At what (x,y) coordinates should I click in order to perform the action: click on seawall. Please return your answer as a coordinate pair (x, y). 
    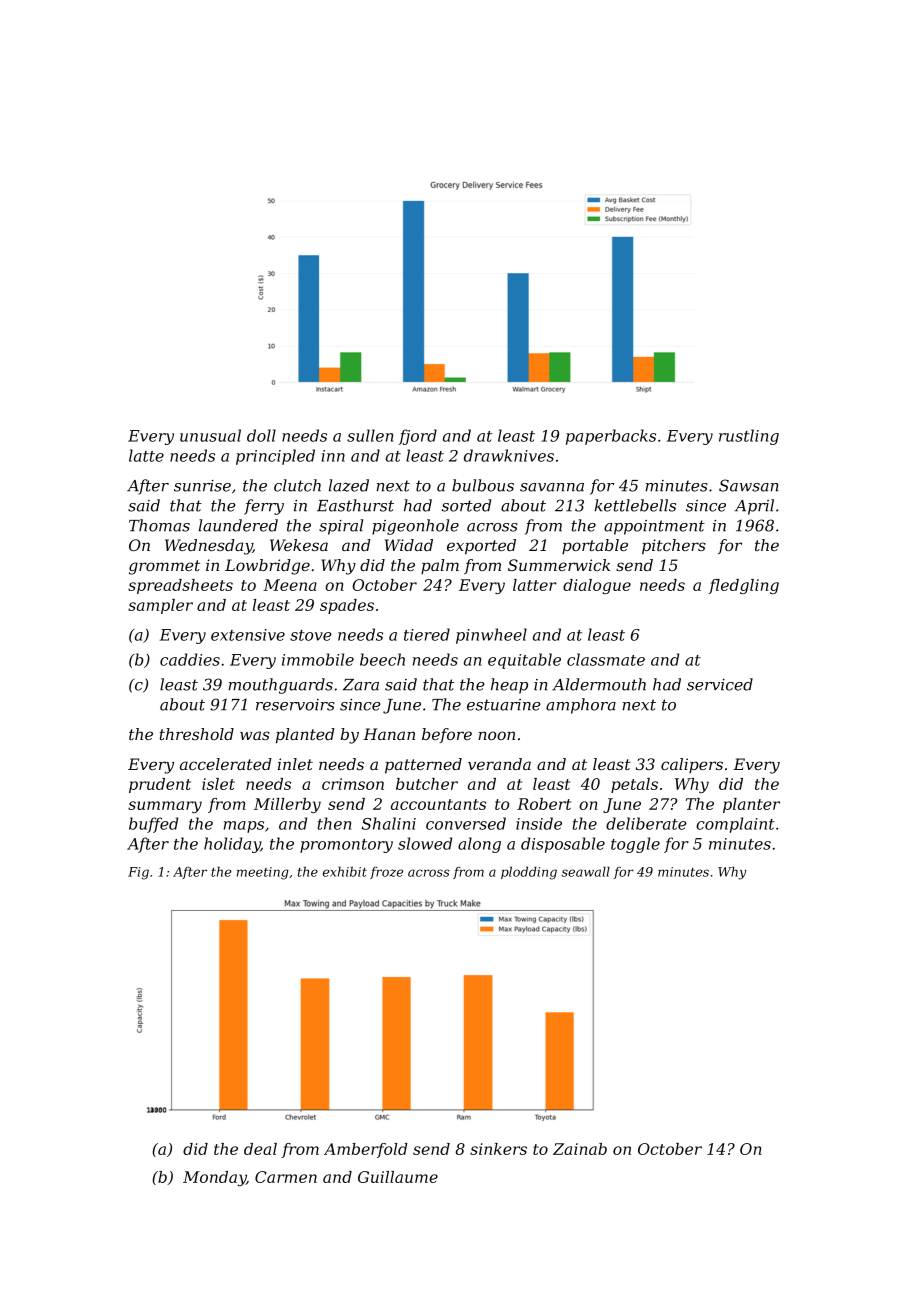
    Looking at the image, I should click on (586, 871).
